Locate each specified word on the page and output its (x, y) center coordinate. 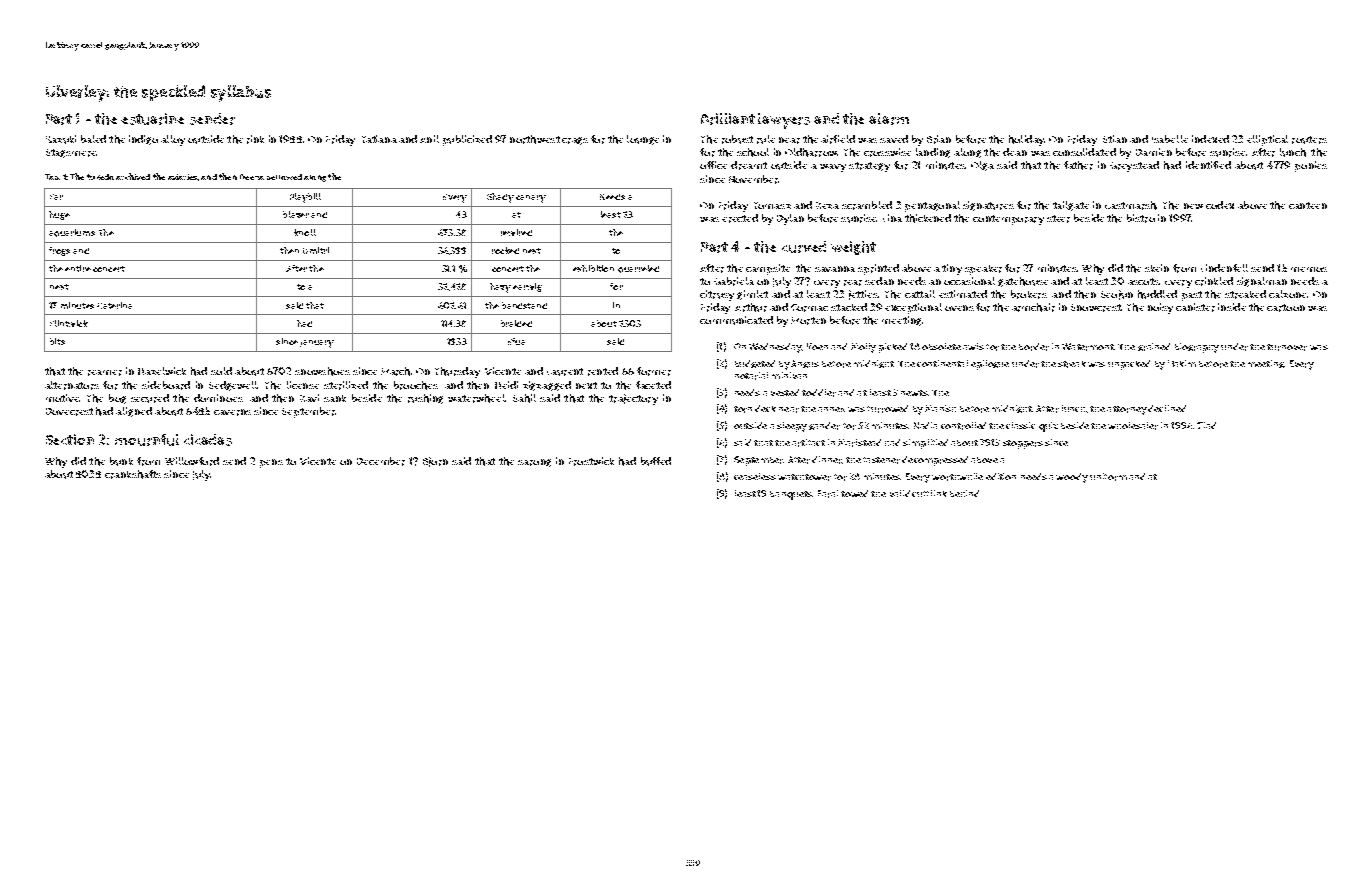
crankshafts (133, 474)
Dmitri (316, 250)
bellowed (284, 177)
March (395, 371)
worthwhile (957, 477)
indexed (1210, 139)
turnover (1287, 347)
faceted (653, 385)
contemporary (1008, 220)
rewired (516, 232)
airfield (838, 139)
